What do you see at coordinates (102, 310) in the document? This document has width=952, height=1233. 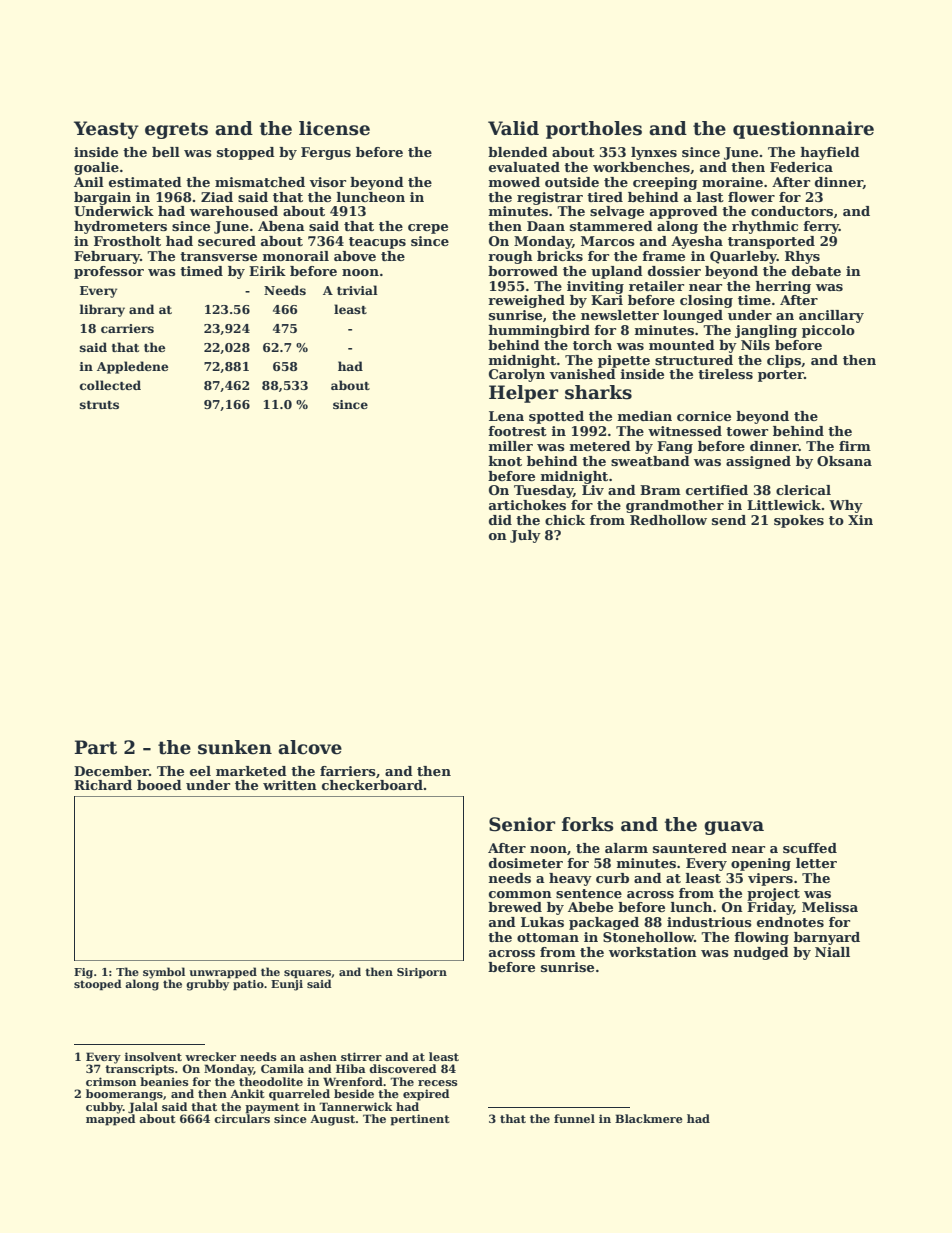 I see `library` at bounding box center [102, 310].
